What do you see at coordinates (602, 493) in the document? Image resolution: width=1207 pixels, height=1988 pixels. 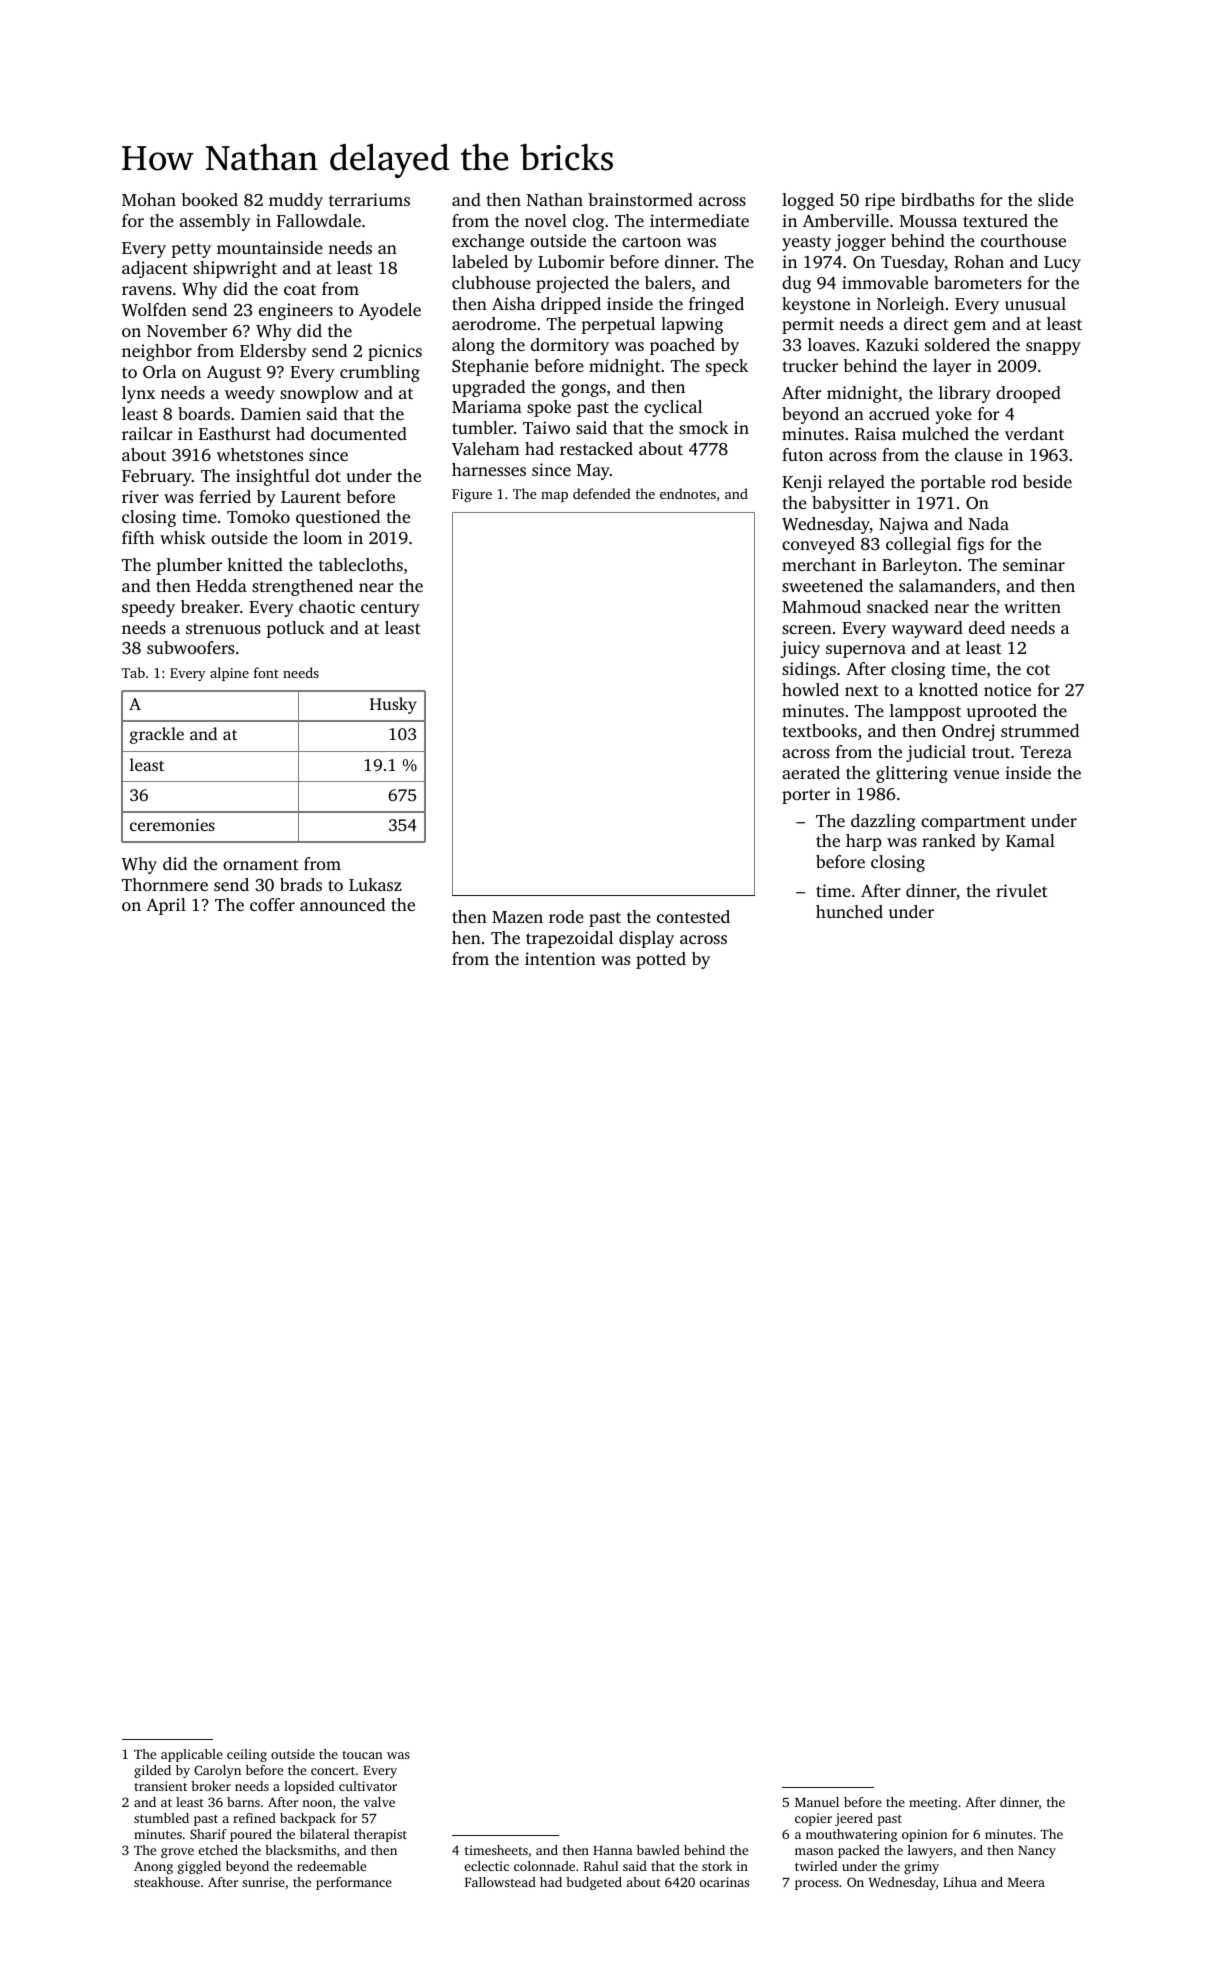 I see `defended` at bounding box center [602, 493].
